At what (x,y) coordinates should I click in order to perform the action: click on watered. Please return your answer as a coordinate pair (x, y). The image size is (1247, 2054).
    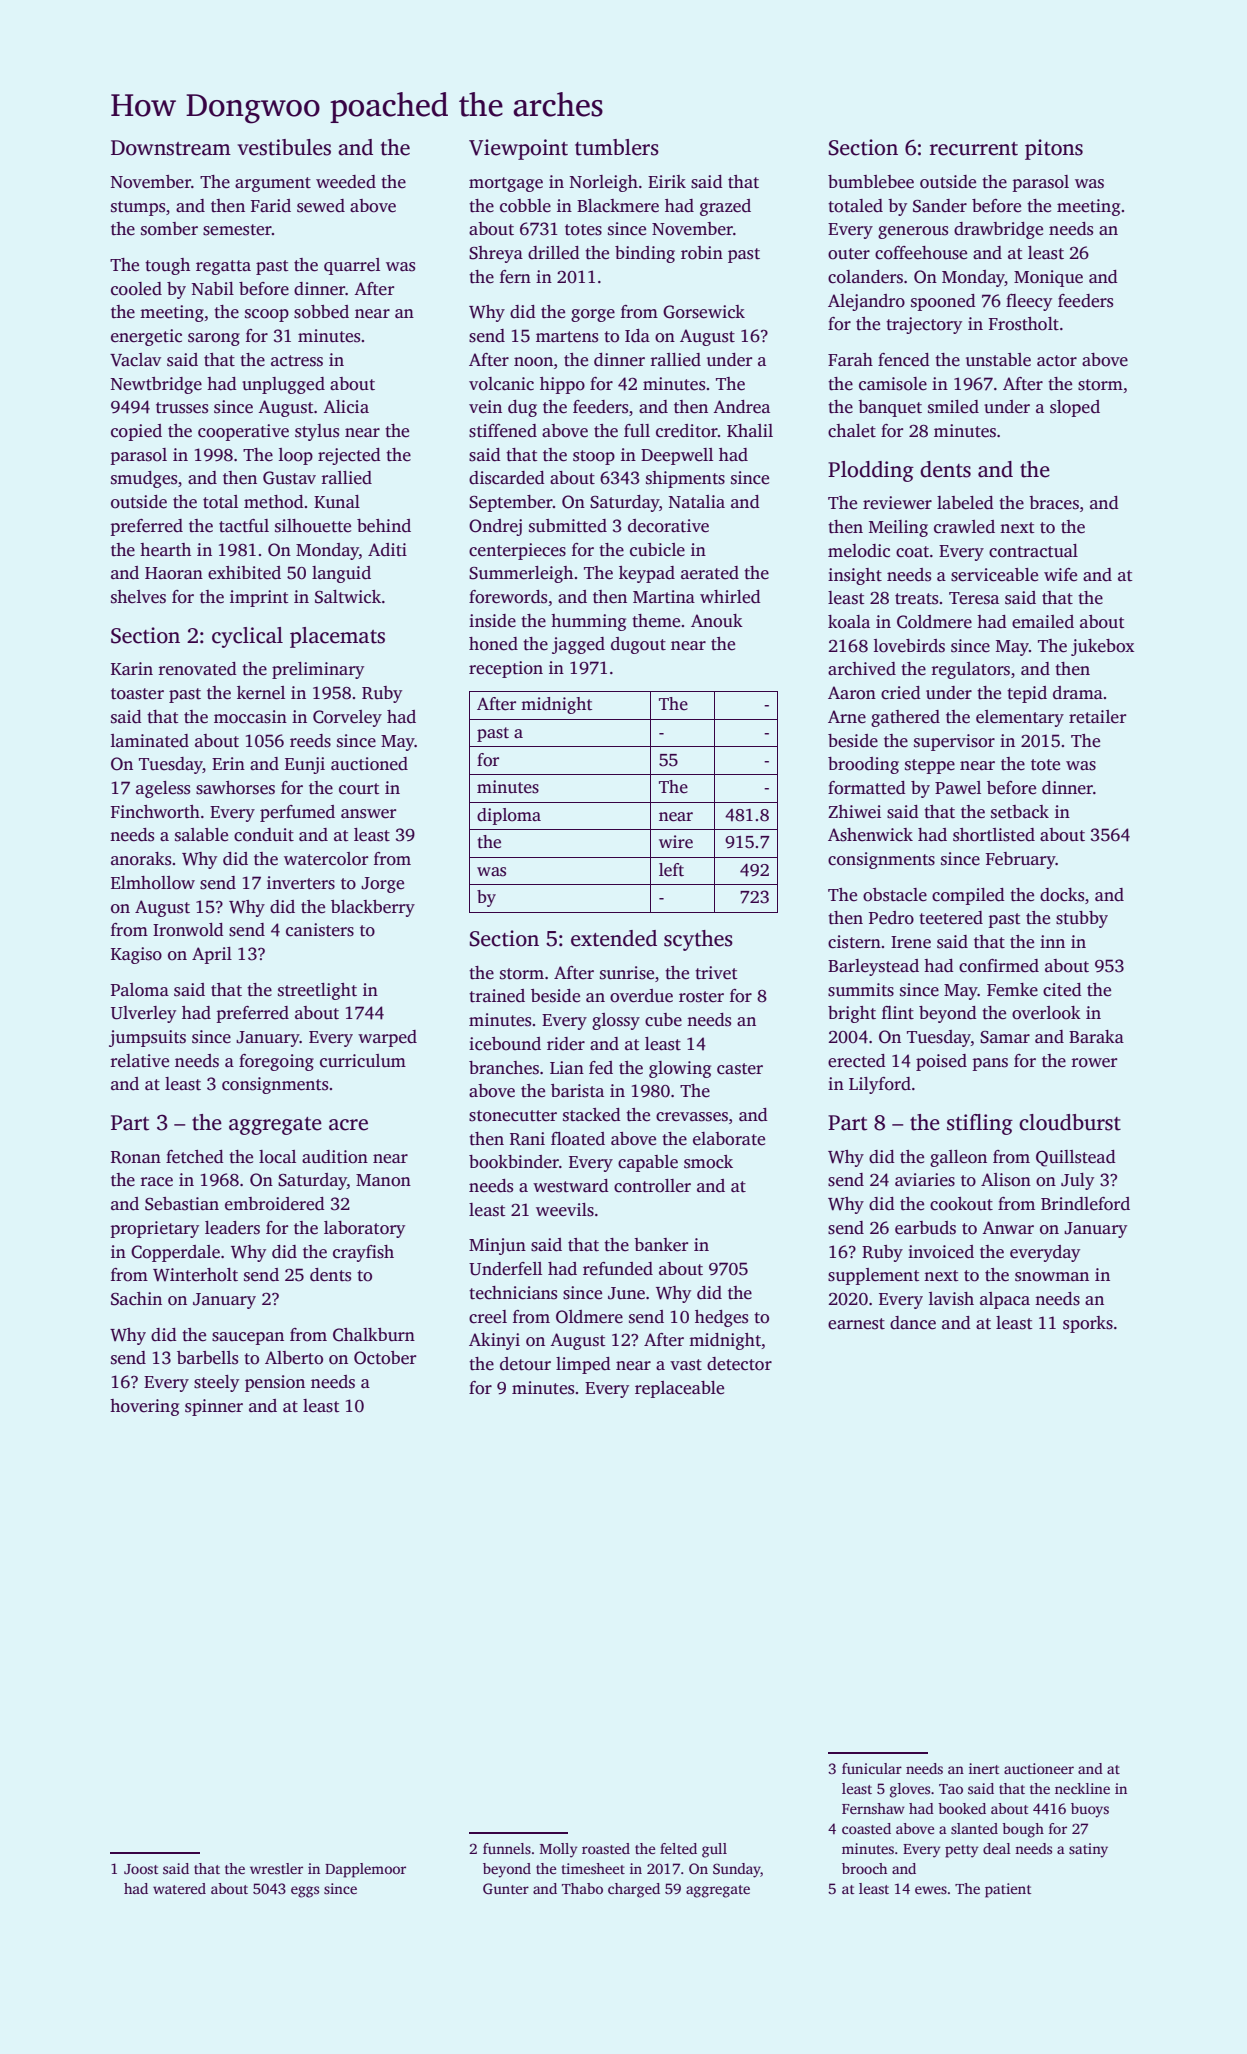
    Looking at the image, I should click on (179, 1888).
